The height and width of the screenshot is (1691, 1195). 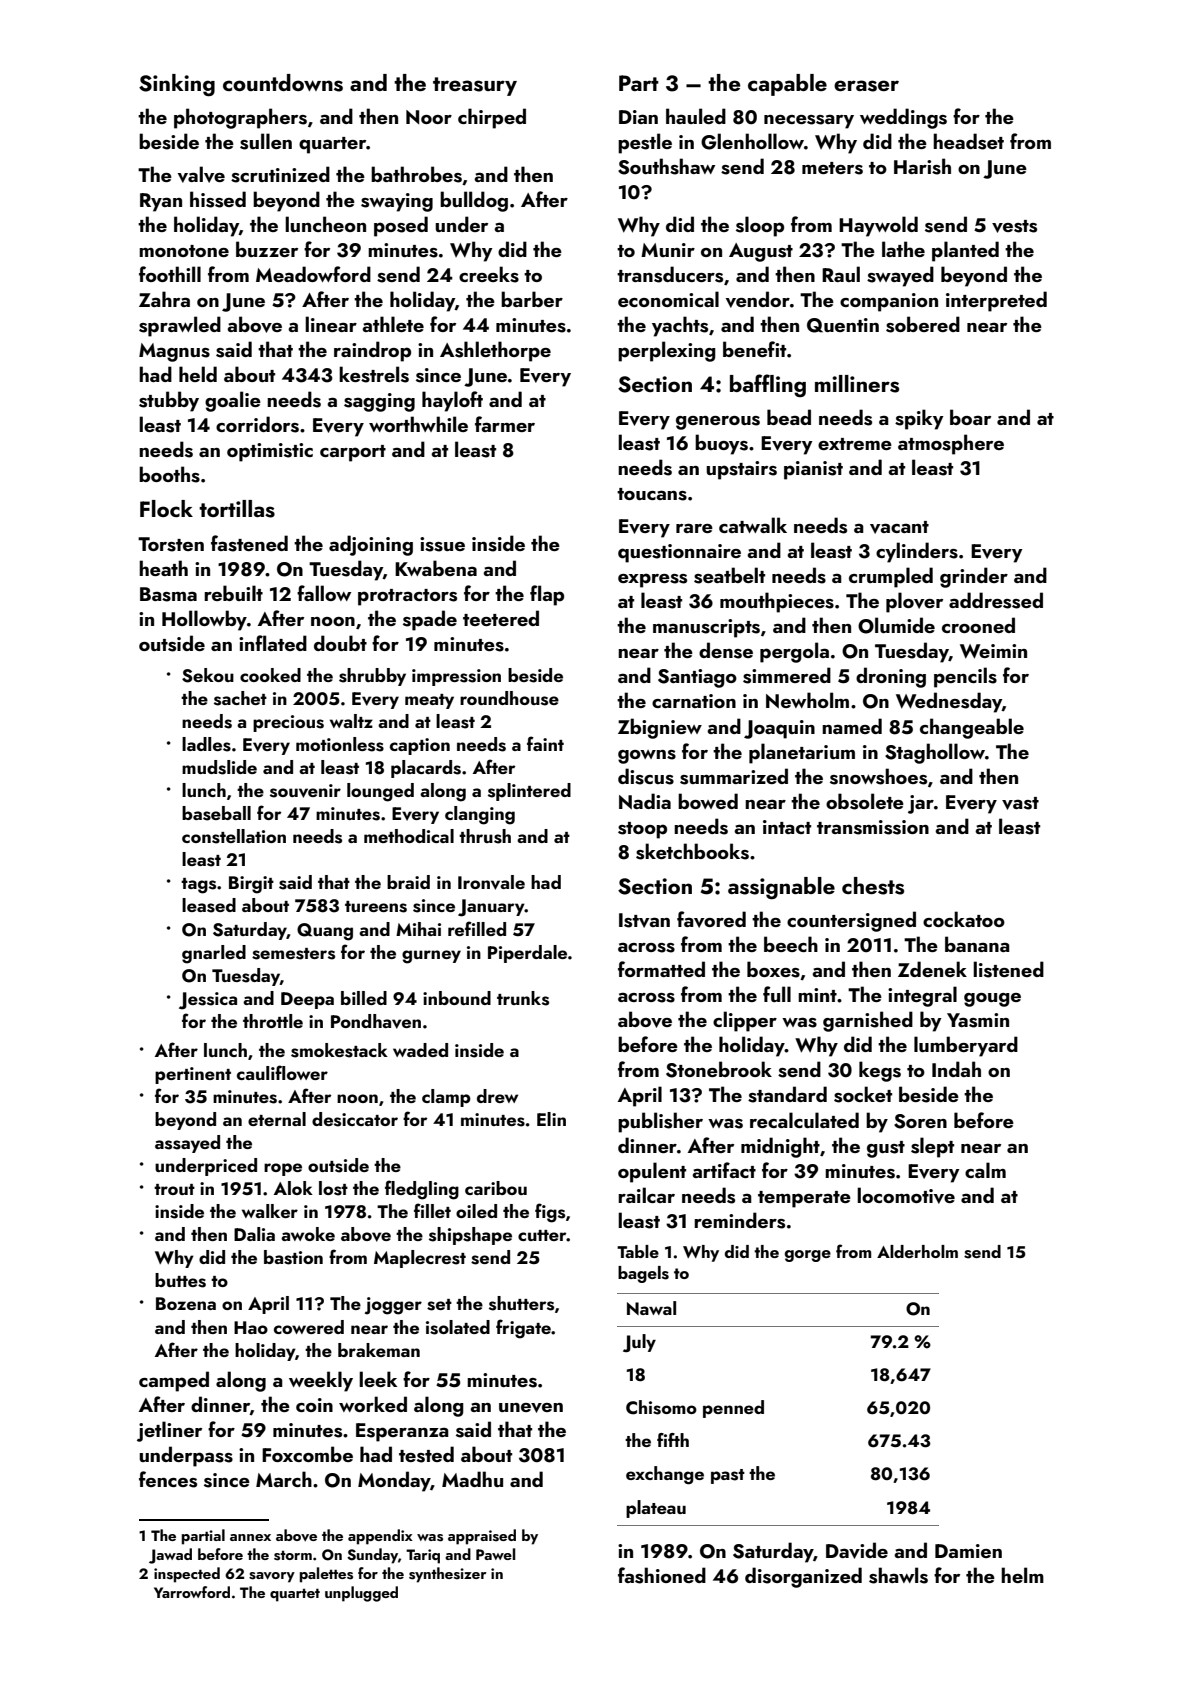 What do you see at coordinates (308, 1234) in the screenshot?
I see `awoke` at bounding box center [308, 1234].
